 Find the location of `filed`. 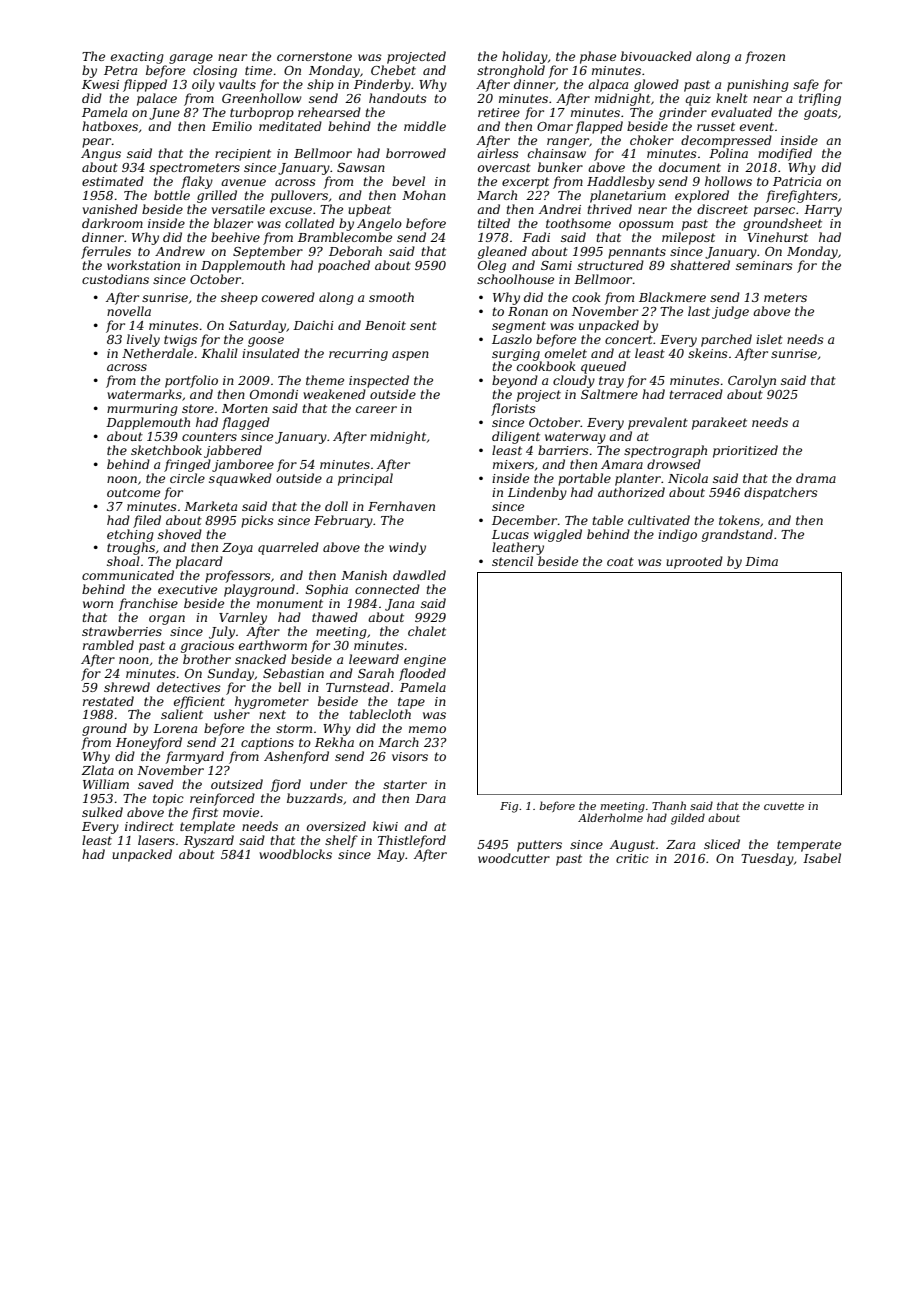

filed is located at coordinates (147, 521).
